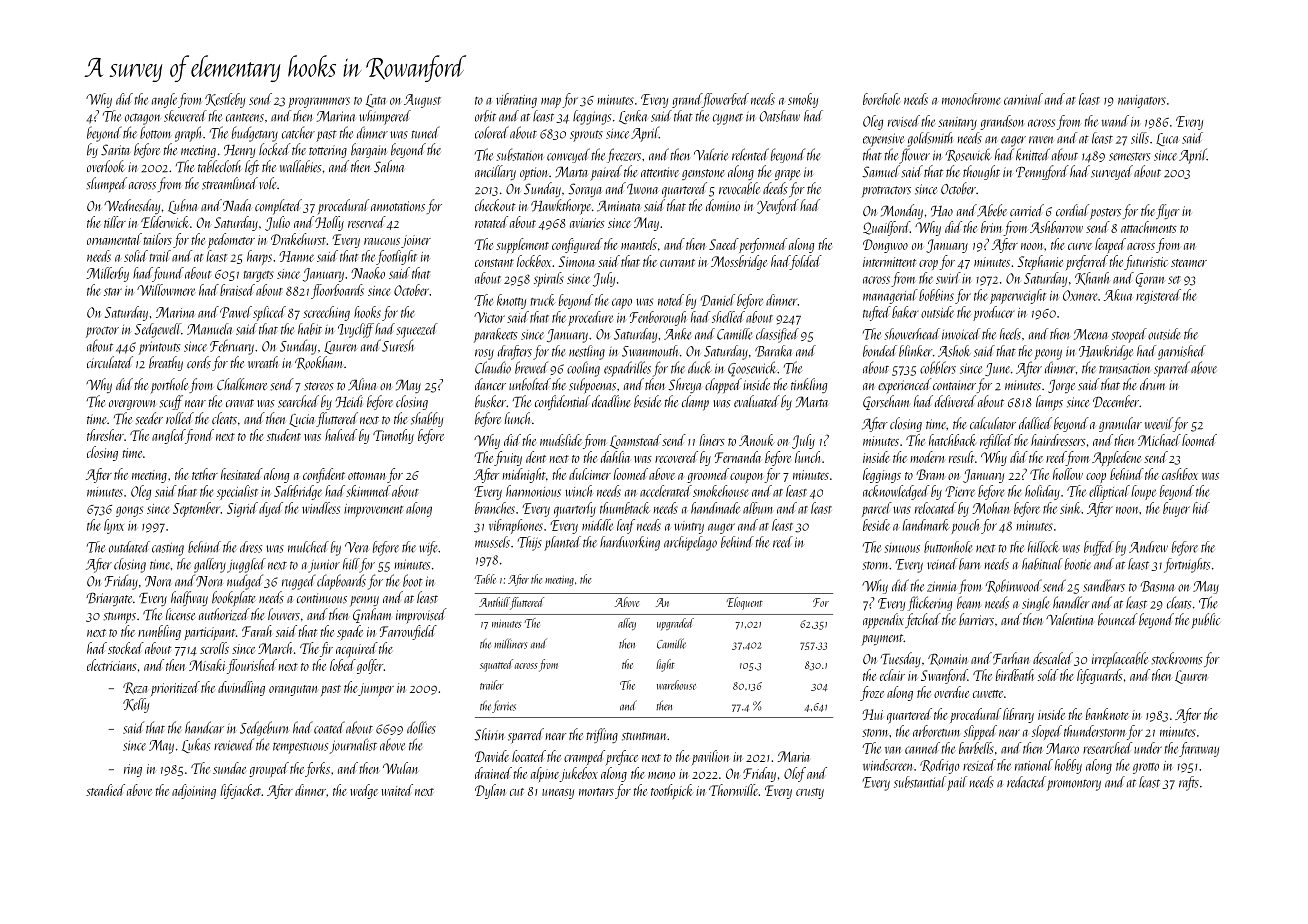 The width and height of the screenshot is (1308, 924). Describe the element at coordinates (809, 385) in the screenshot. I see `tinkling` at that location.
